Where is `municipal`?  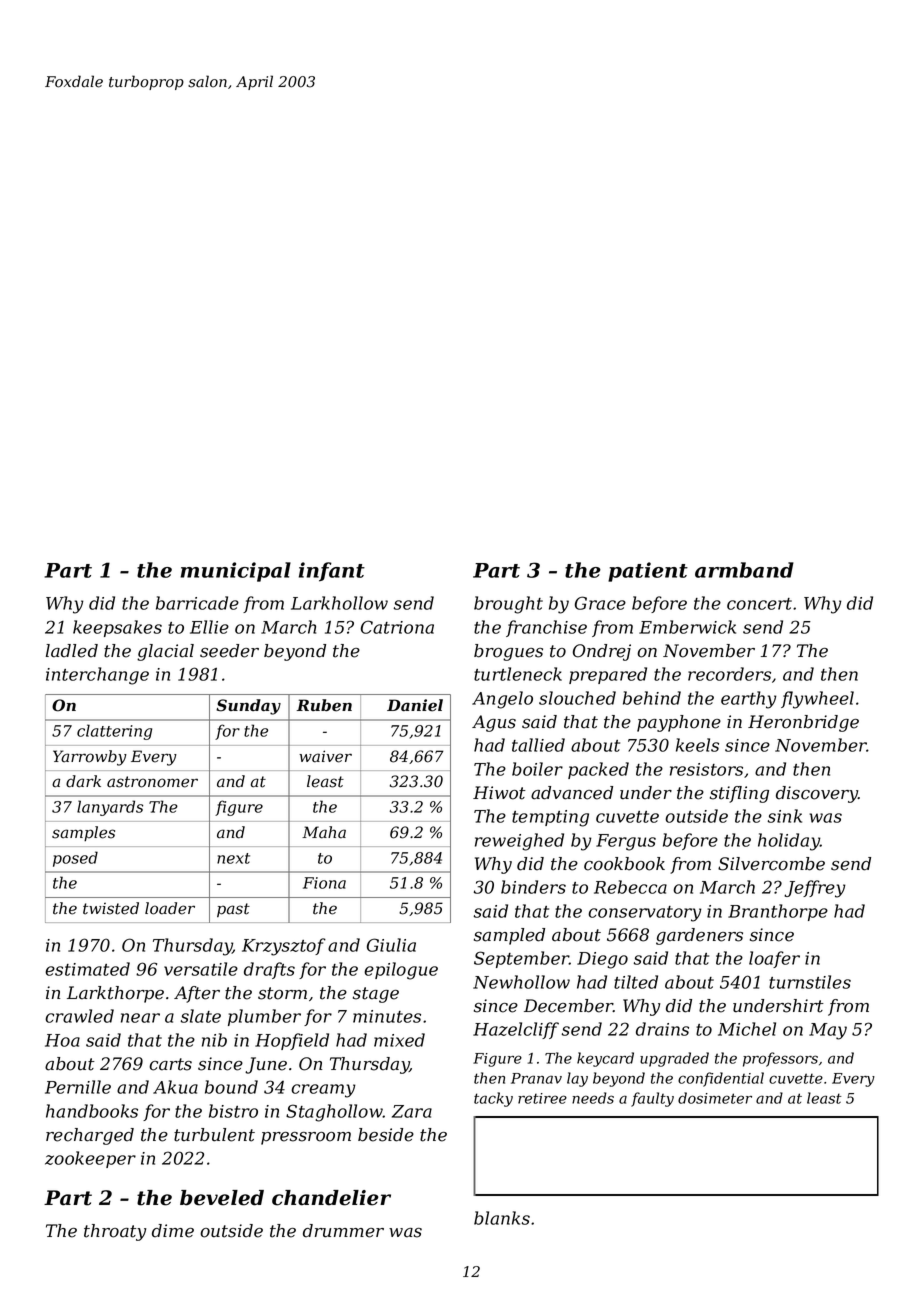 municipal is located at coordinates (235, 572).
